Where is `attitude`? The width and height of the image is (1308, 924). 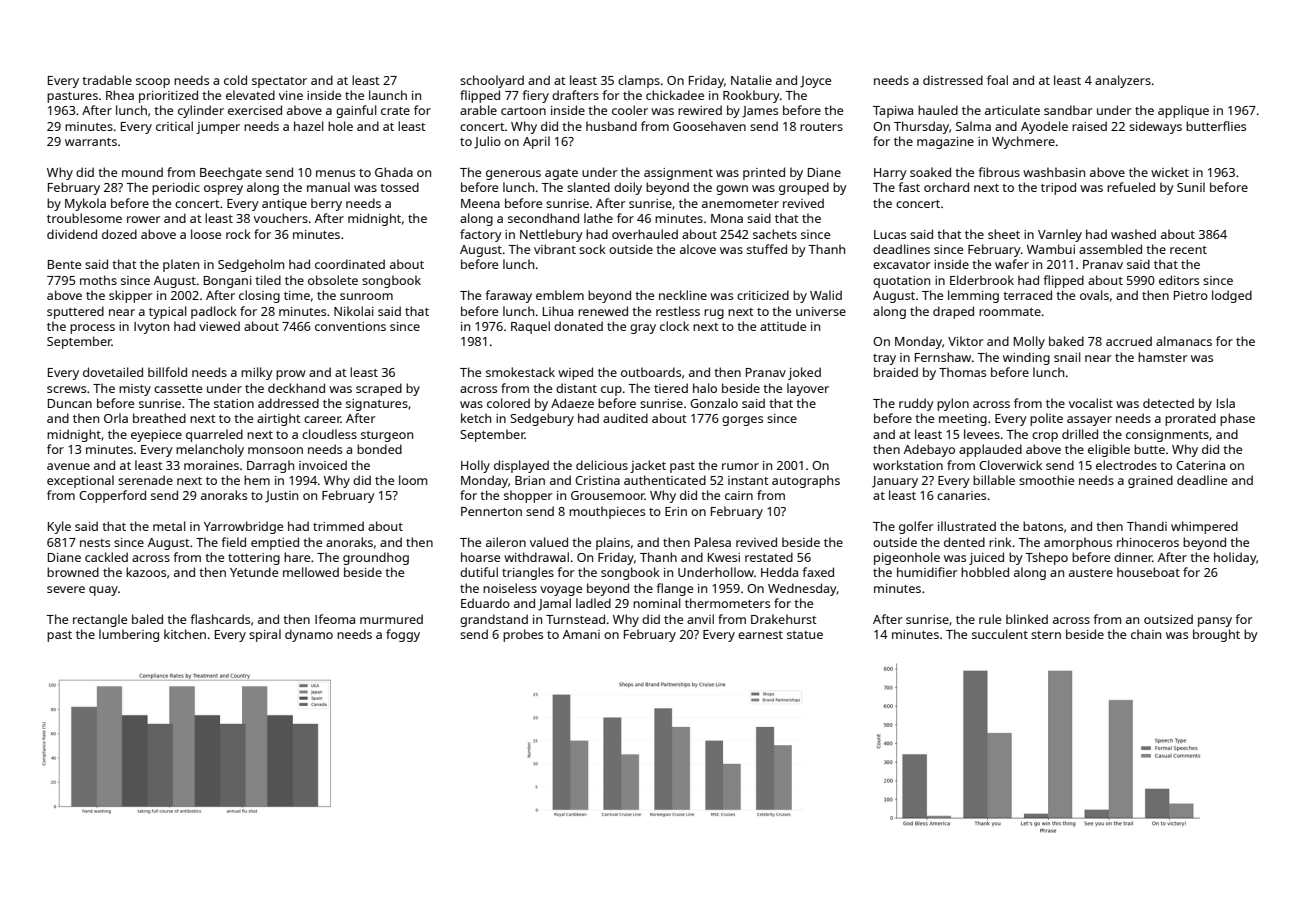
attitude is located at coordinates (783, 326).
